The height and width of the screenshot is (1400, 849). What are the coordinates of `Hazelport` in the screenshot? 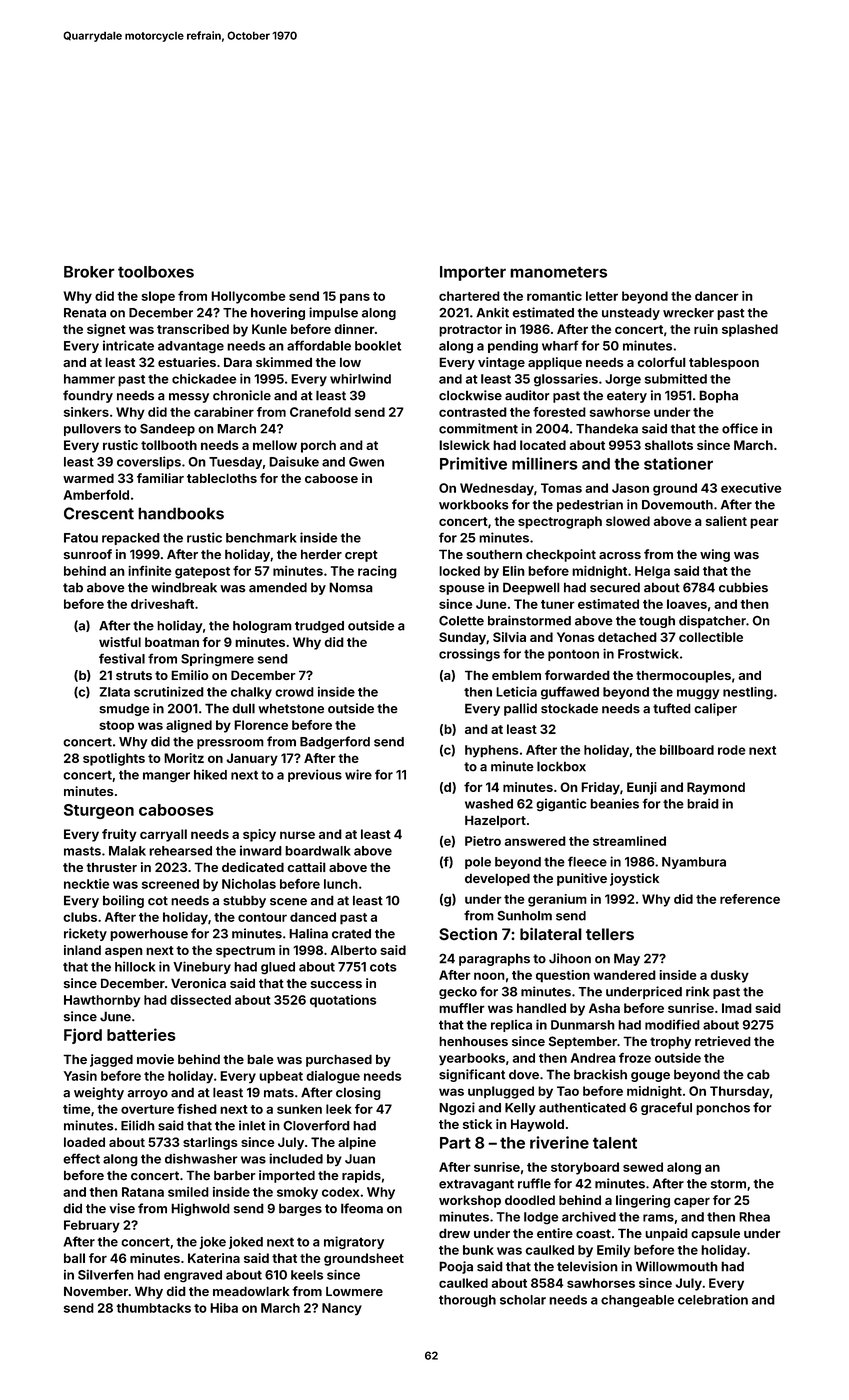 It's located at (495, 821).
